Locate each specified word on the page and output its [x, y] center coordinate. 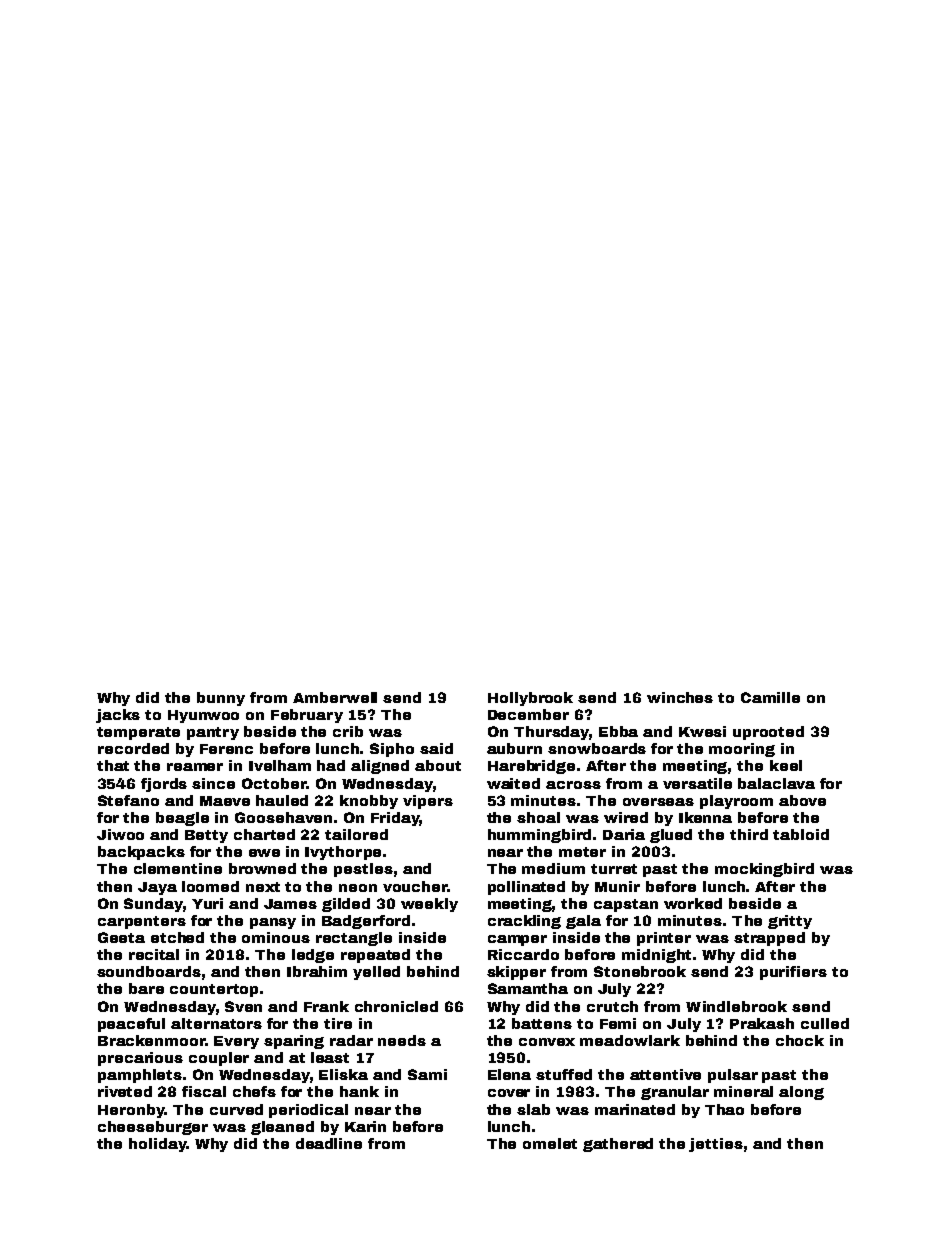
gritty [790, 922]
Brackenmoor [151, 1040]
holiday [157, 1145]
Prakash [762, 1023]
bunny [221, 699]
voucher [415, 886]
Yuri [207, 903]
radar [351, 1040]
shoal [538, 817]
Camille [770, 697]
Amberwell [335, 697]
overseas [658, 802]
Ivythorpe [343, 853]
